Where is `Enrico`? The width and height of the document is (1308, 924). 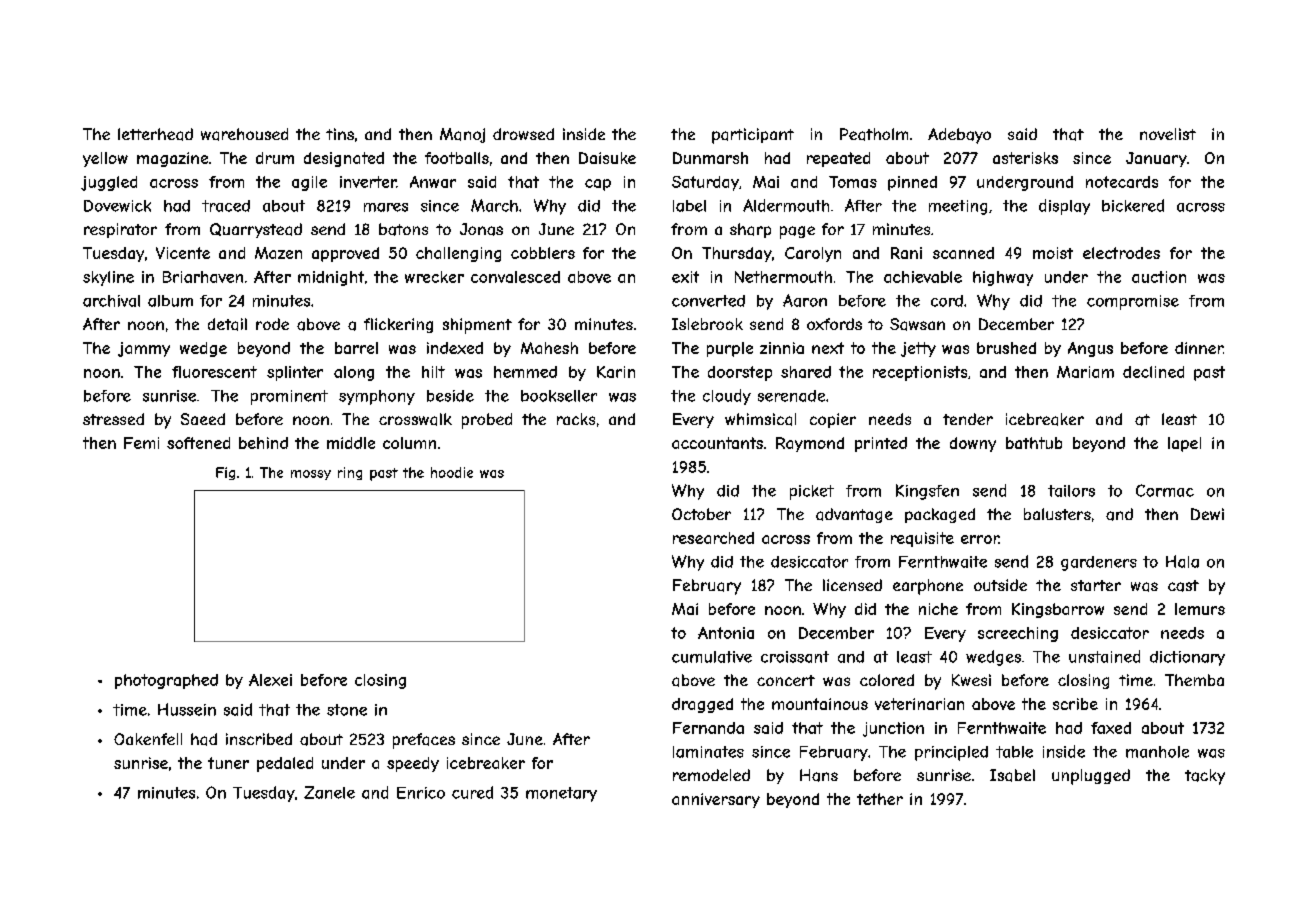
Enrico is located at coordinates (421, 793).
